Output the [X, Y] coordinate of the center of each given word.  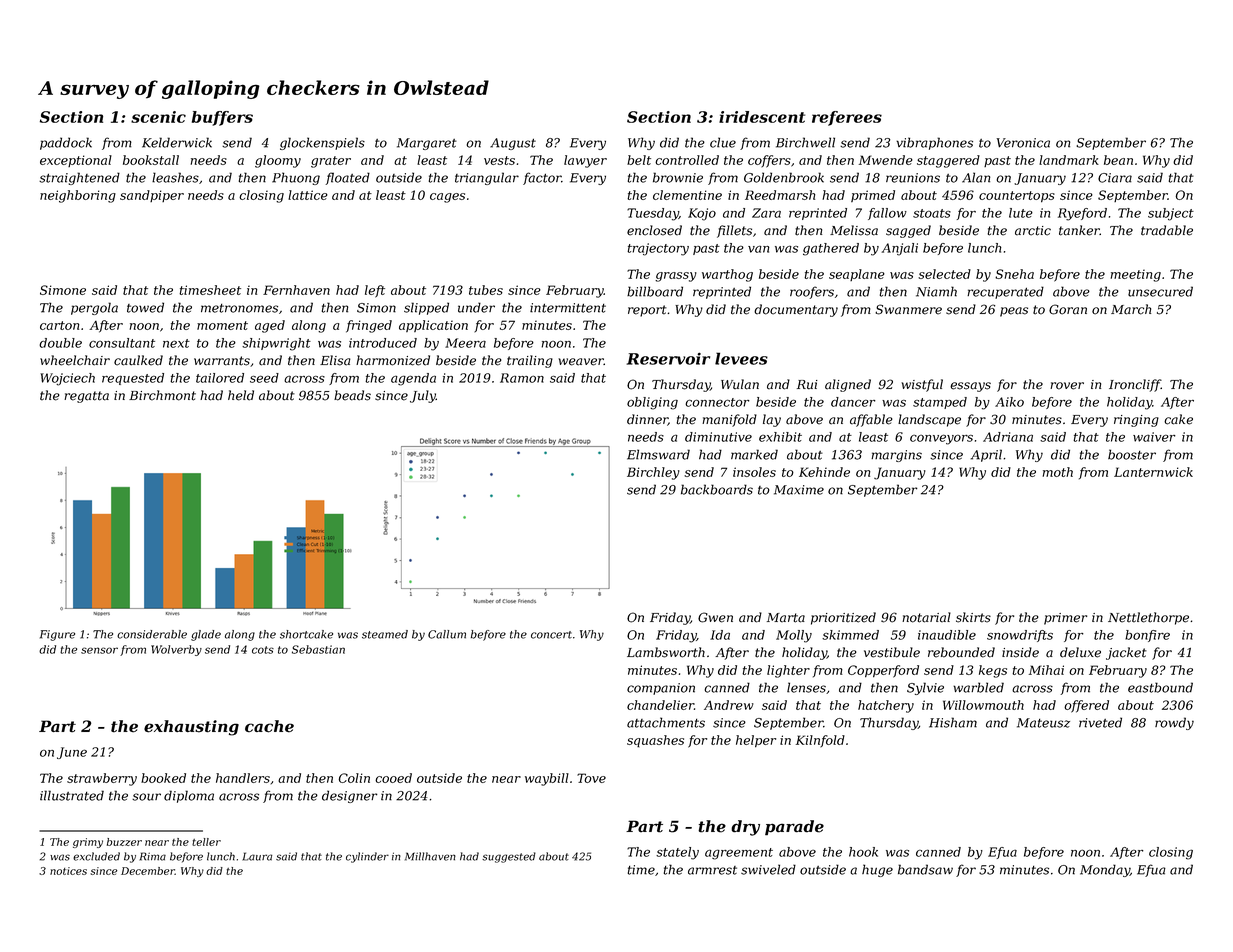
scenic [158, 117]
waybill [547, 779]
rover [1067, 386]
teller [206, 842]
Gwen [715, 617]
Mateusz [1043, 723]
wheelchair [75, 360]
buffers [222, 118]
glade [206, 635]
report [647, 311]
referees [847, 118]
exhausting [191, 728]
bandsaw [925, 869]
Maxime [799, 490]
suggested [509, 857]
